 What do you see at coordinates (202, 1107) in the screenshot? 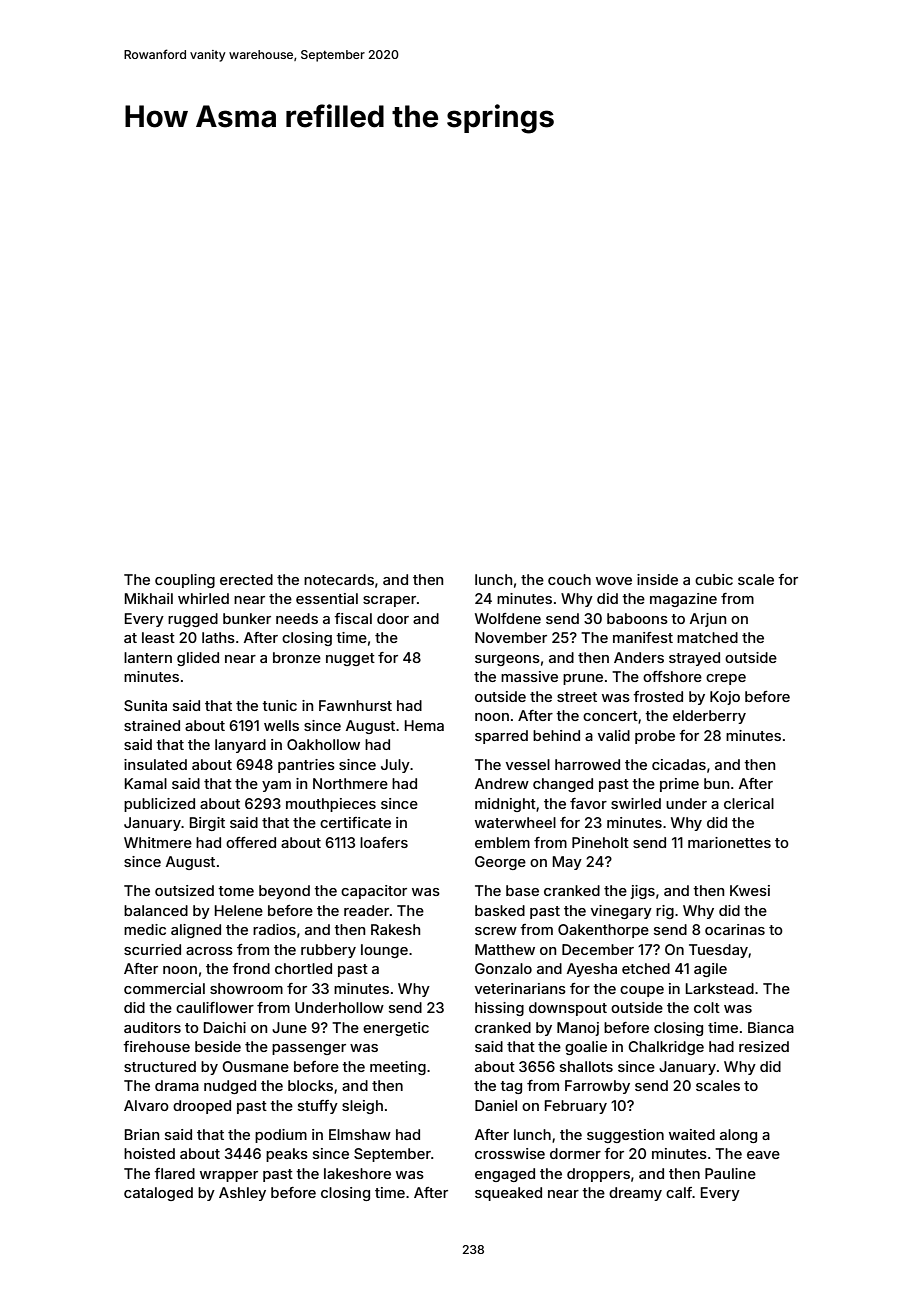
I see `drooped` at bounding box center [202, 1107].
